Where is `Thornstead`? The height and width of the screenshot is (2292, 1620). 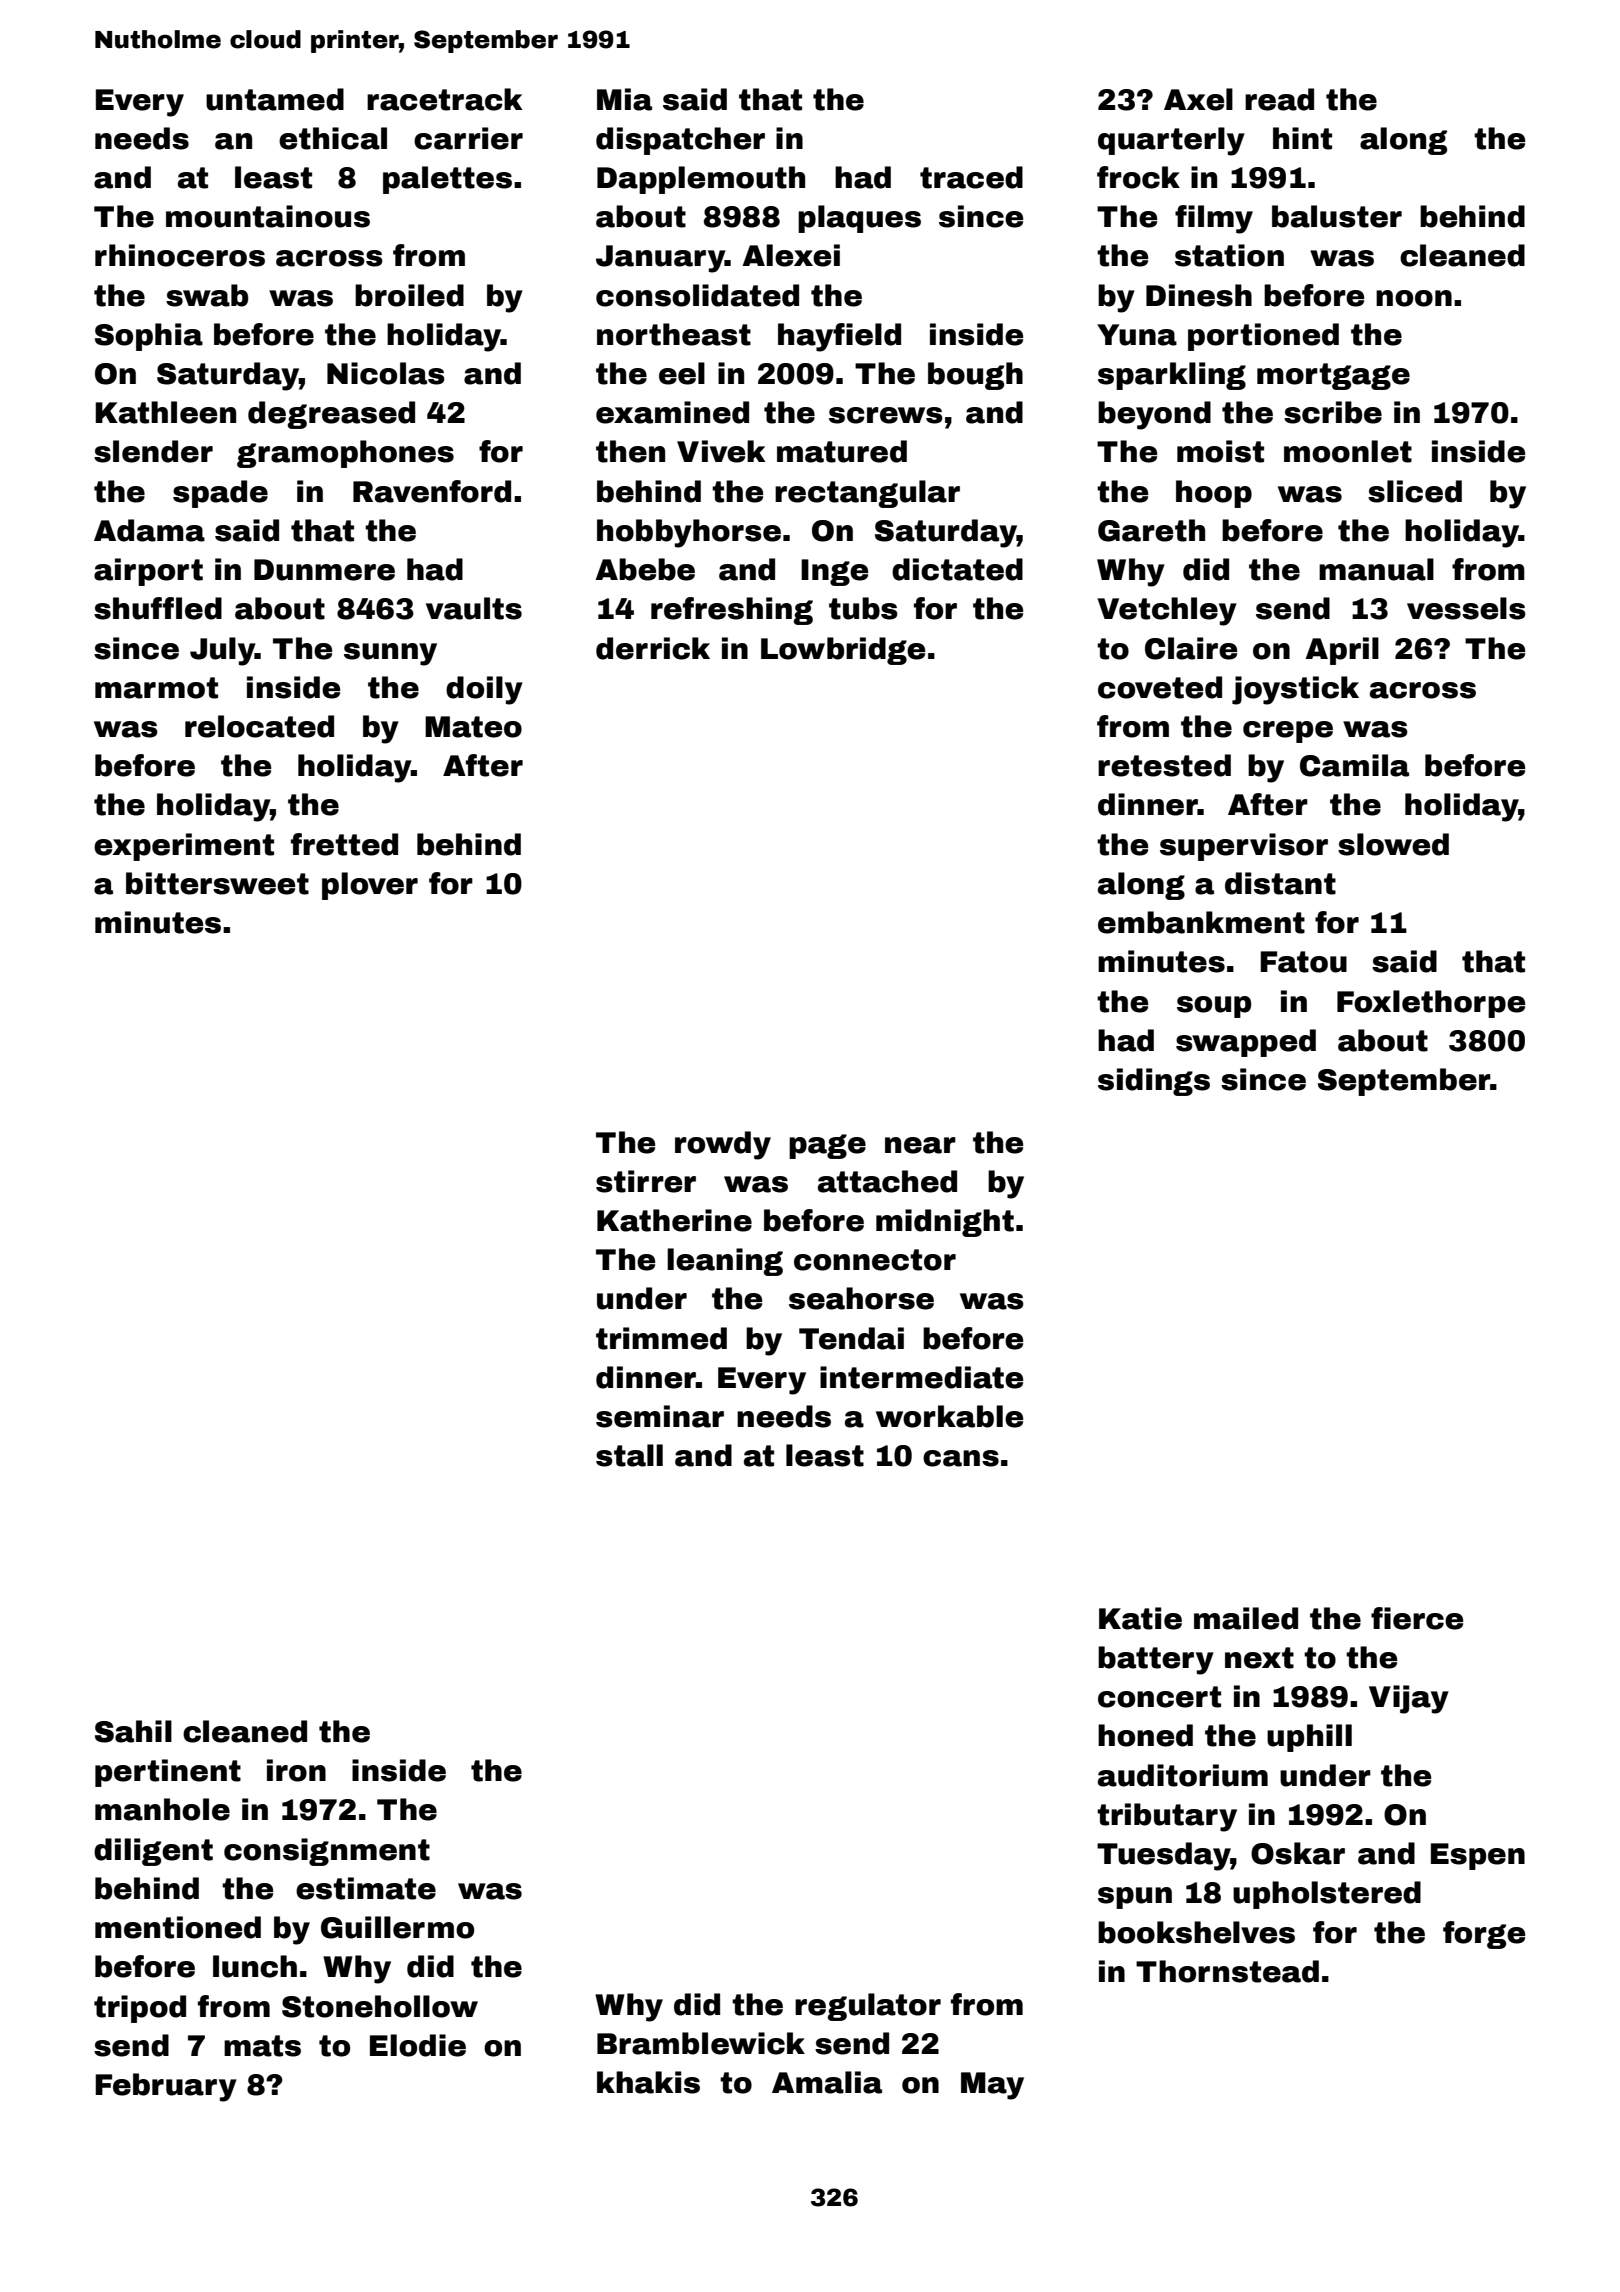
Thornstead is located at coordinates (1227, 1971).
